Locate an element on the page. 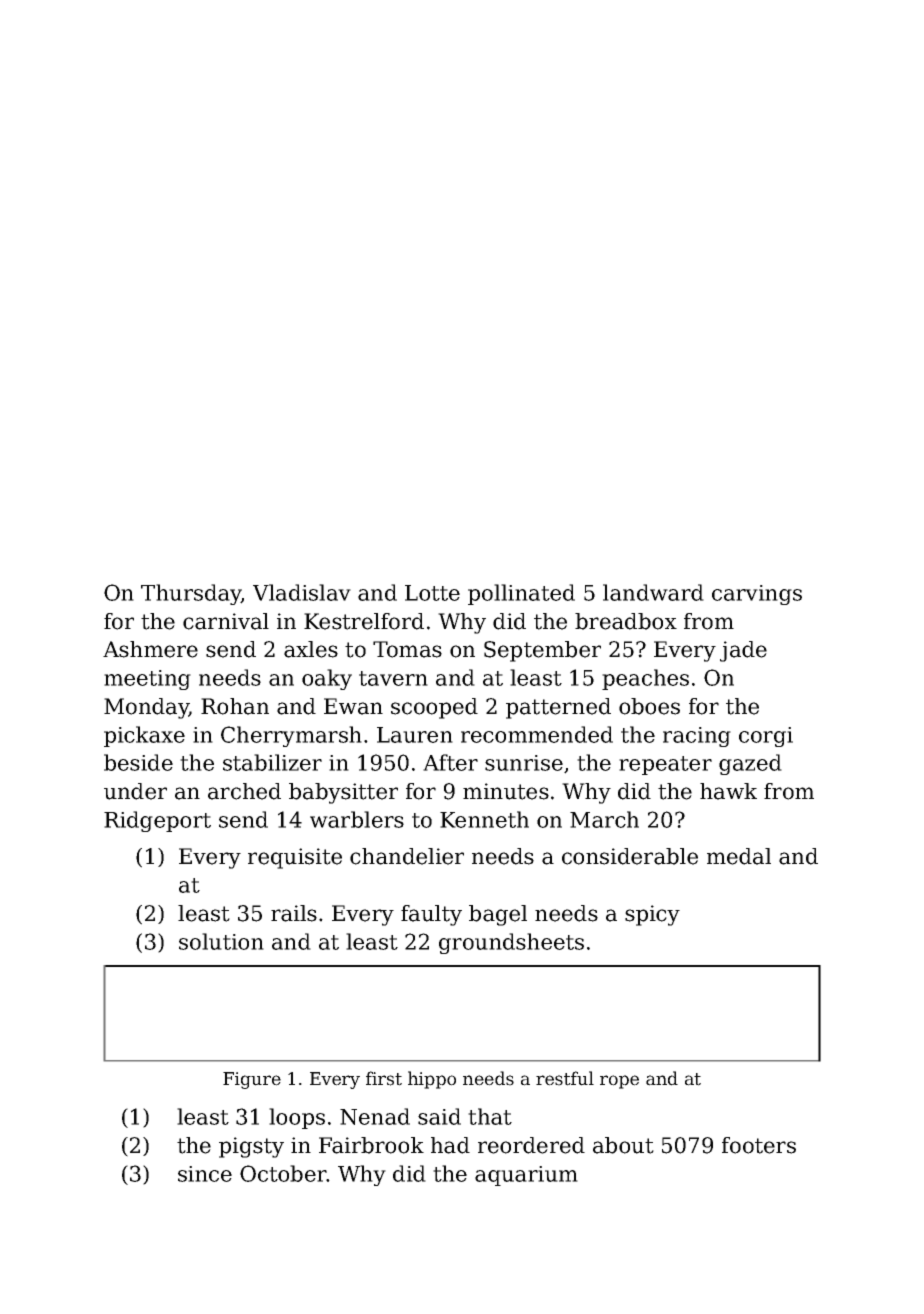 This image has height=1314, width=924. Figure is located at coordinates (252, 1080).
